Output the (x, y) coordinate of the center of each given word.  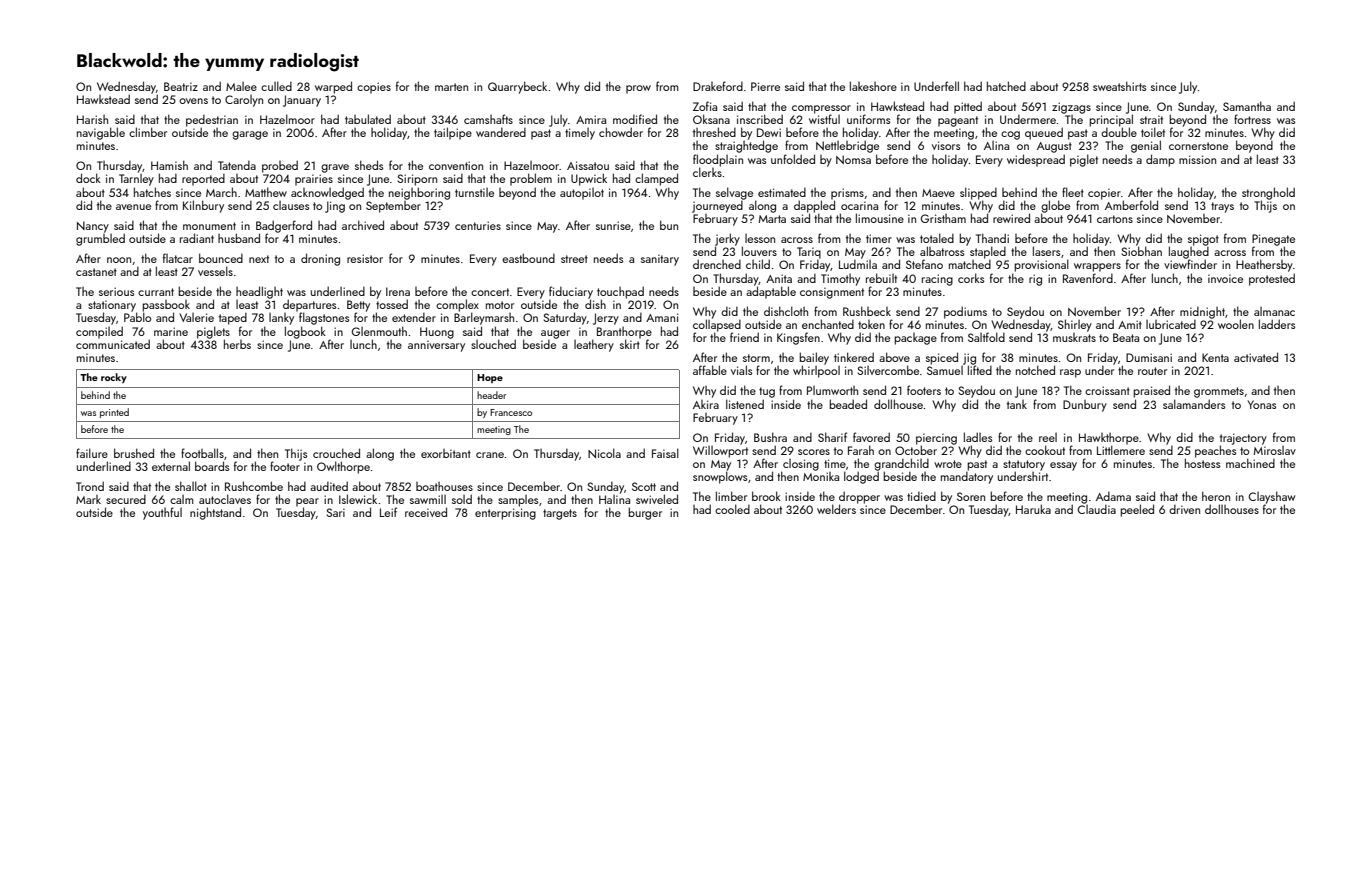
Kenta (1215, 357)
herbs (237, 344)
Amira (591, 119)
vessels (215, 271)
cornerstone (1198, 146)
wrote (948, 464)
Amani (662, 317)
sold (462, 499)
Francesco (511, 412)
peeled (1137, 510)
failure (92, 453)
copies (374, 88)
